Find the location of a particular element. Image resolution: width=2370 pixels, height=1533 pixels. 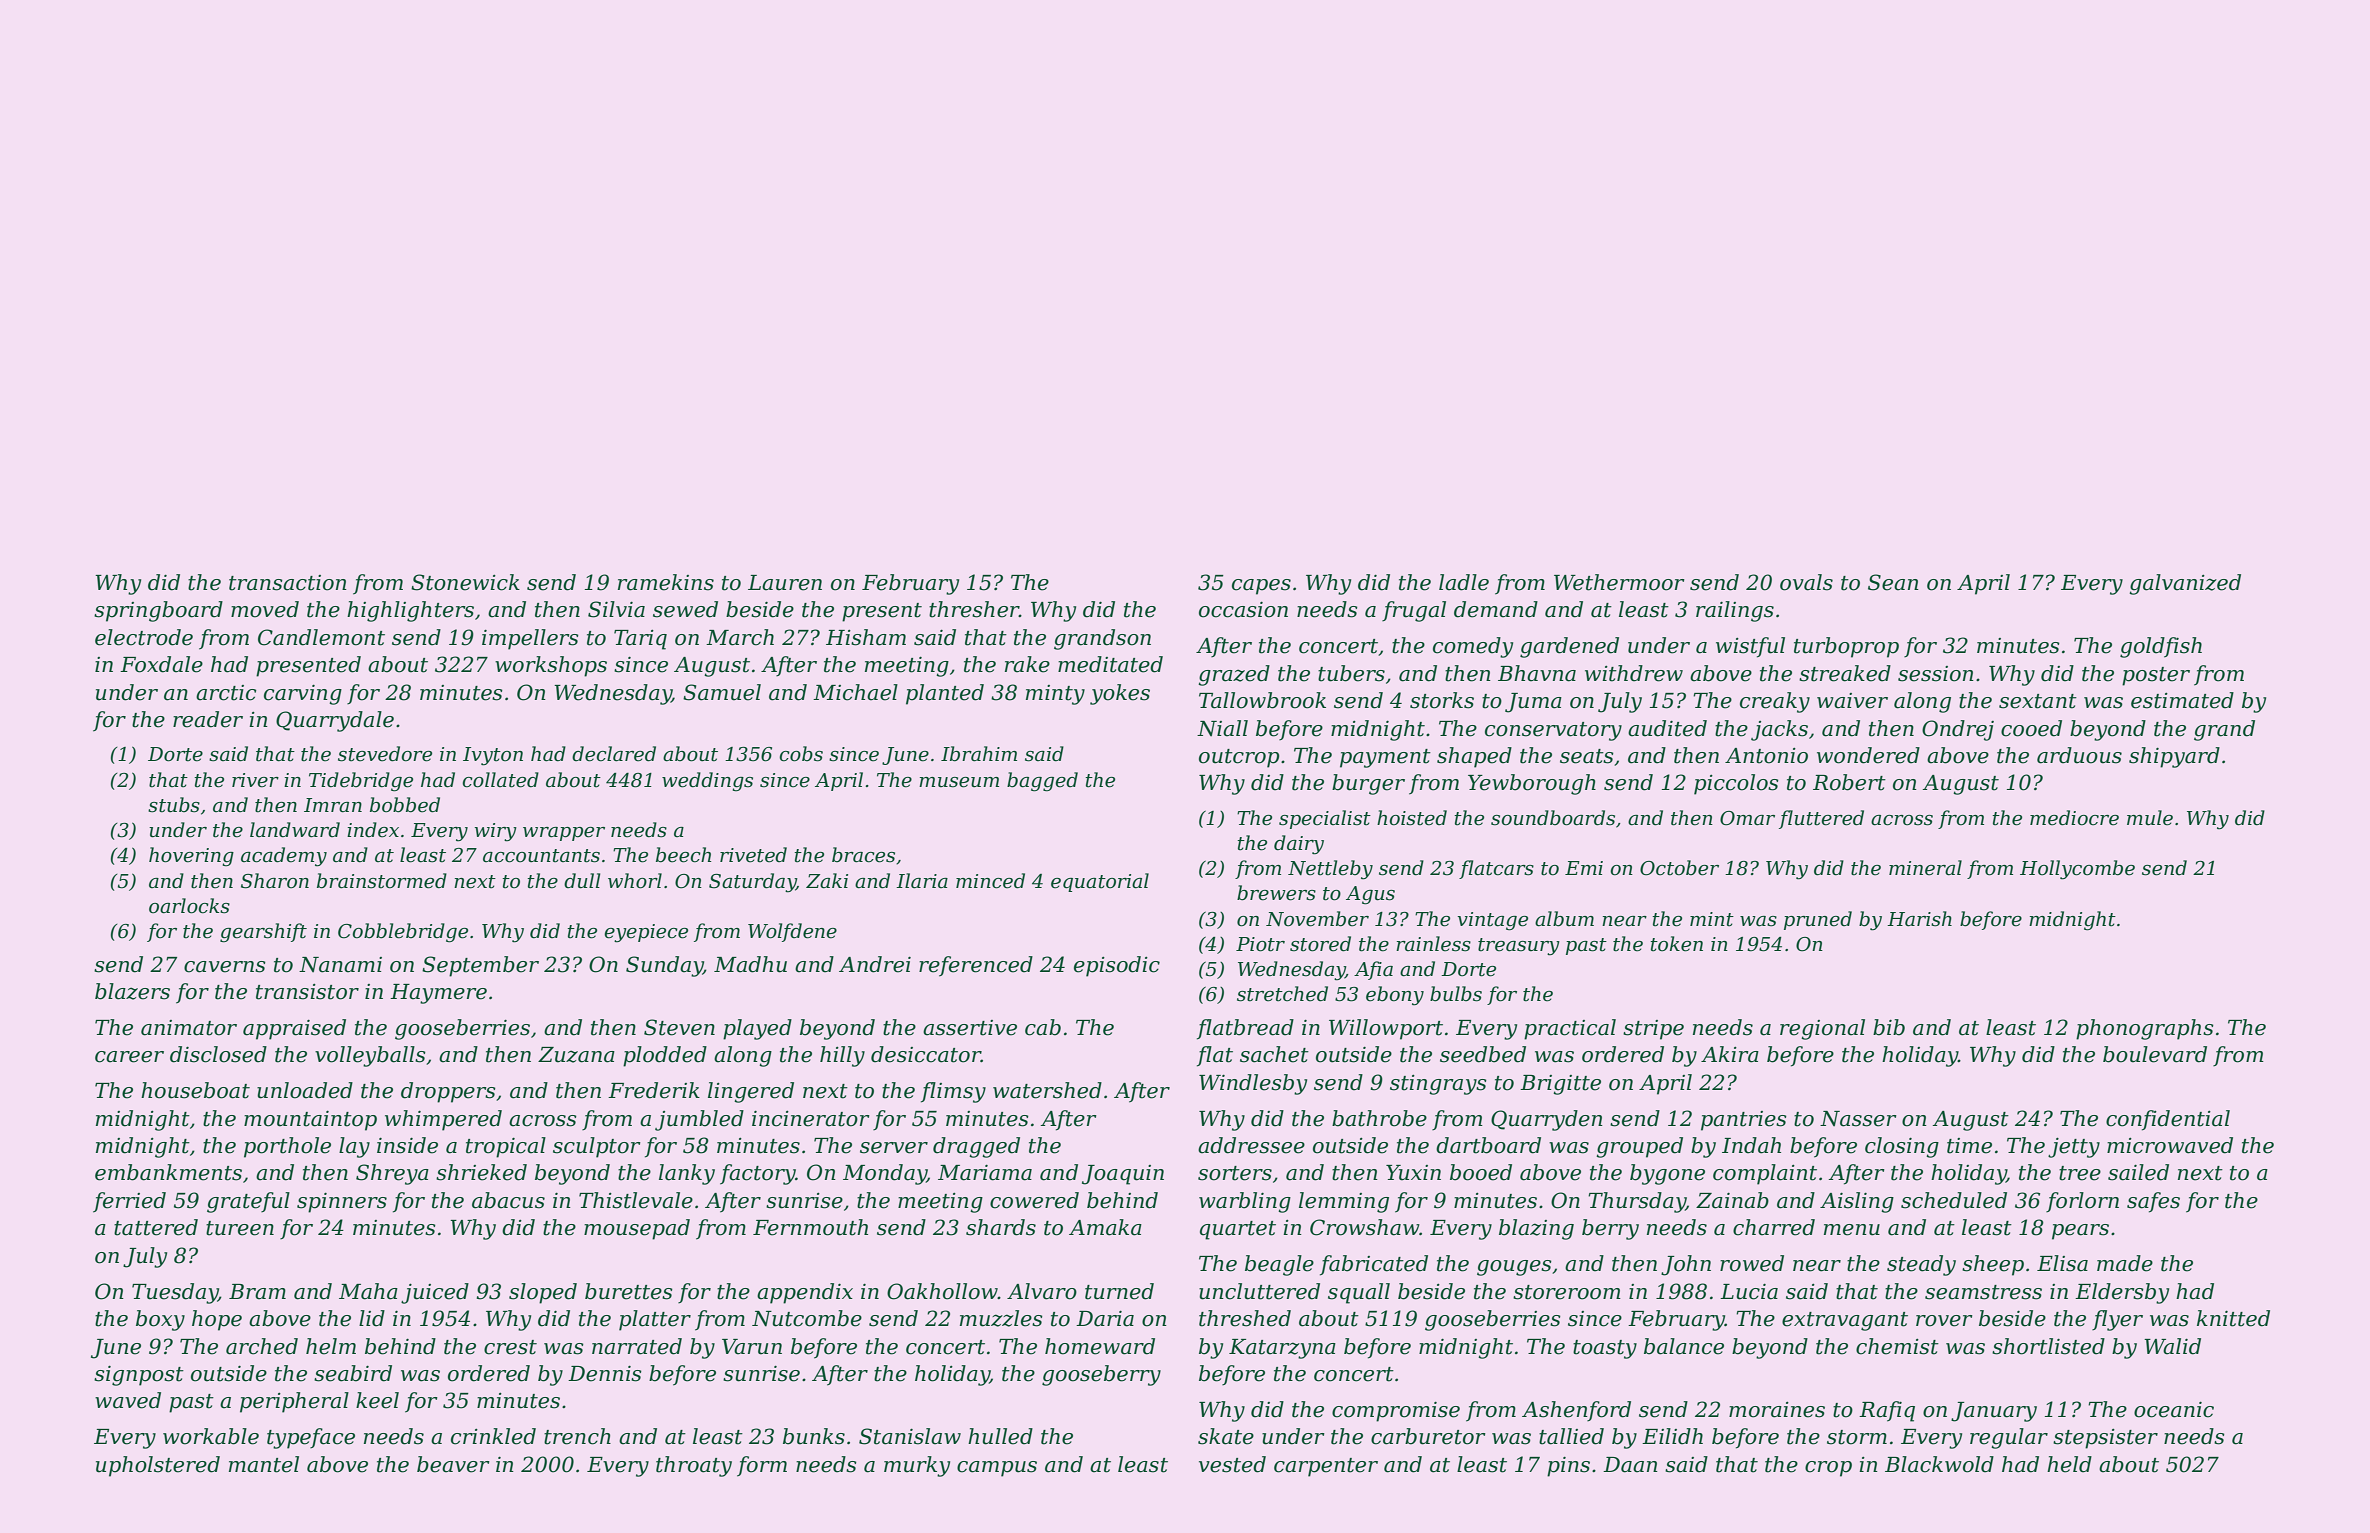

bathrobe is located at coordinates (1379, 1118).
